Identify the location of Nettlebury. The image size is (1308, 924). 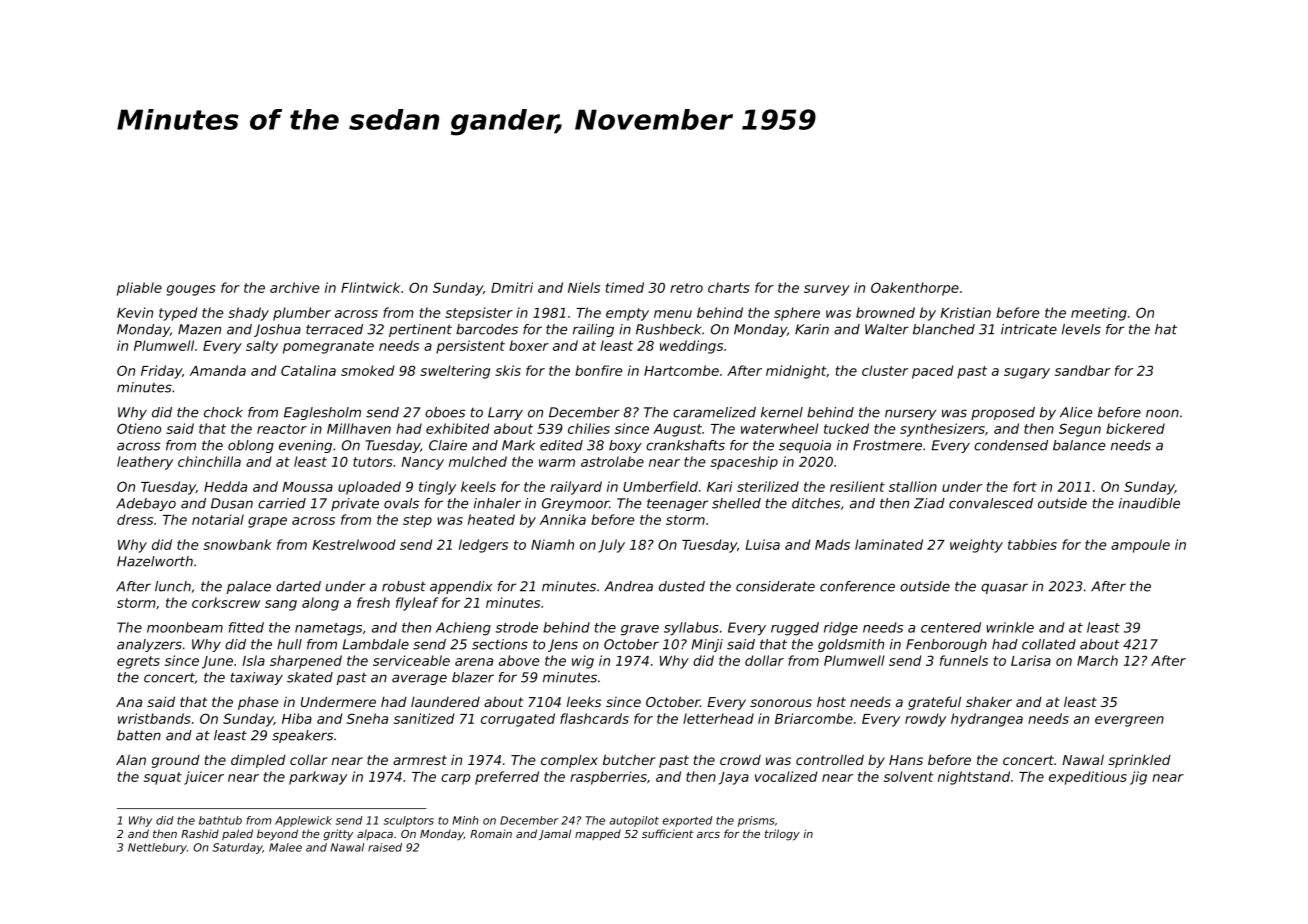
(157, 848).
